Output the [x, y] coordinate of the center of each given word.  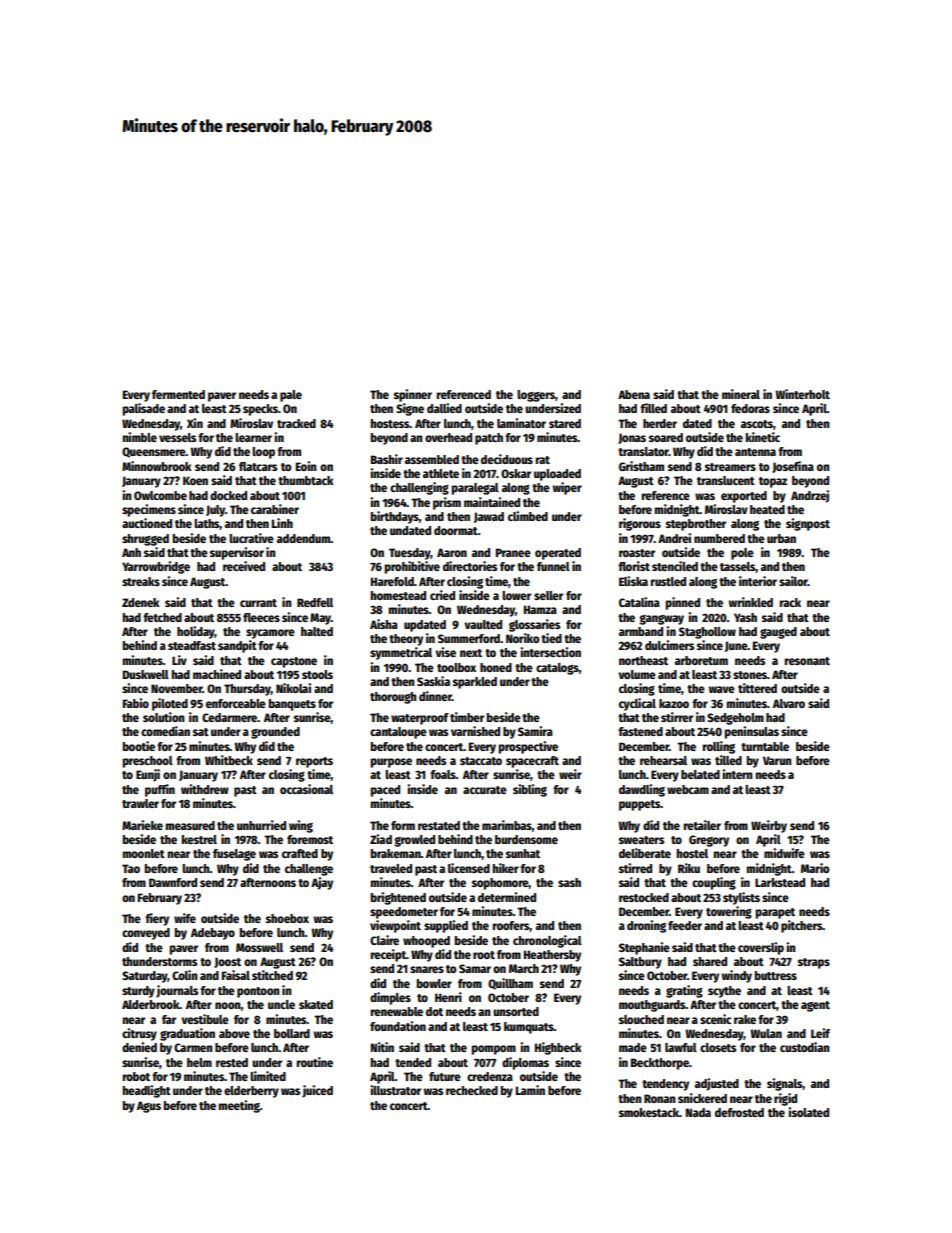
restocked [644, 897]
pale [291, 396]
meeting [239, 1106]
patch [489, 439]
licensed [469, 868]
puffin [160, 790]
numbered [719, 538]
